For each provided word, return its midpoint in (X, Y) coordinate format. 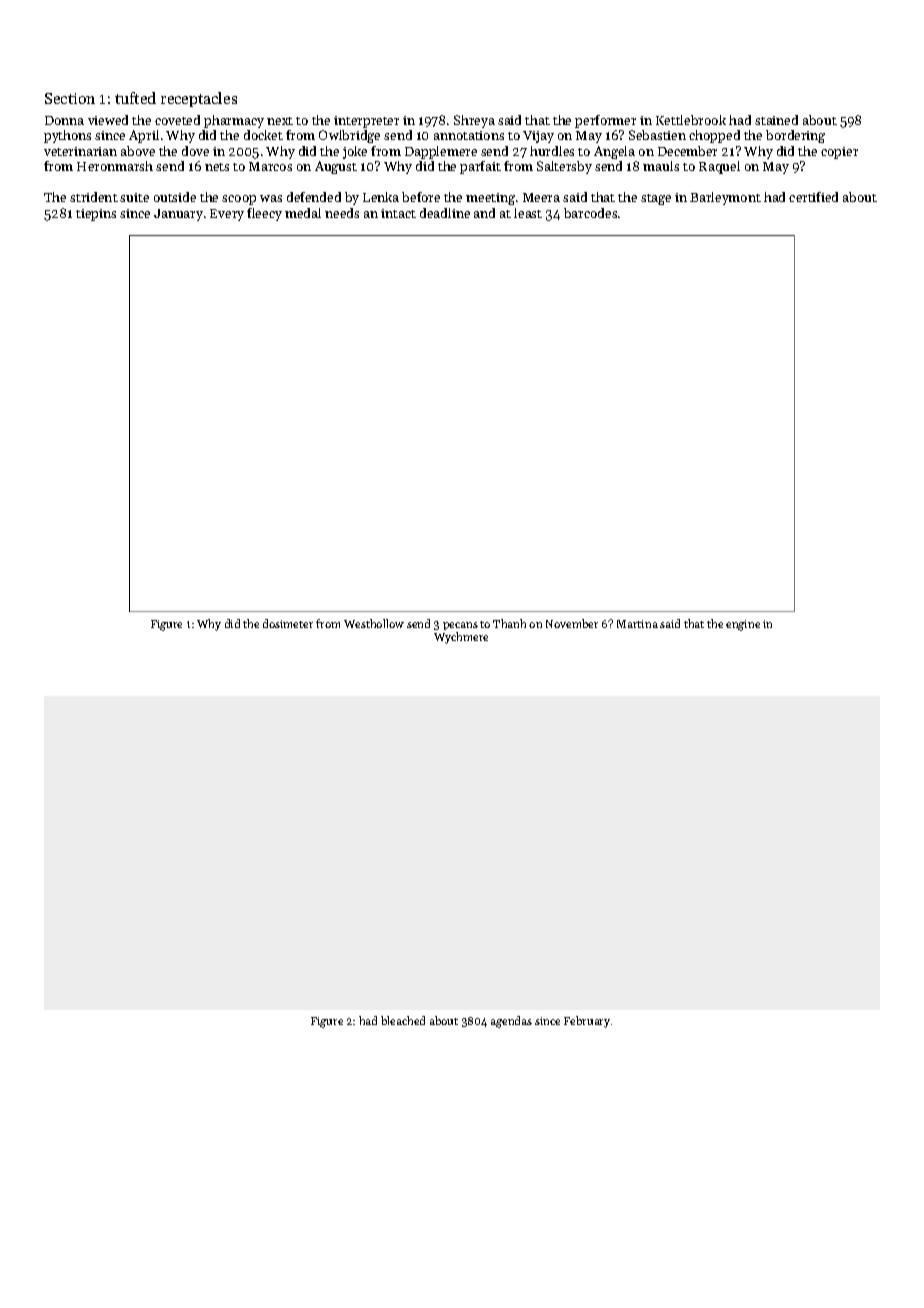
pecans (460, 626)
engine (743, 625)
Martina (637, 624)
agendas (511, 1022)
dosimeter (288, 623)
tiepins (96, 215)
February (587, 1022)
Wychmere (461, 638)
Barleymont (725, 198)
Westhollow (374, 623)
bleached (403, 1020)
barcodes (590, 213)
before (421, 197)
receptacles (199, 99)
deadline (445, 213)
